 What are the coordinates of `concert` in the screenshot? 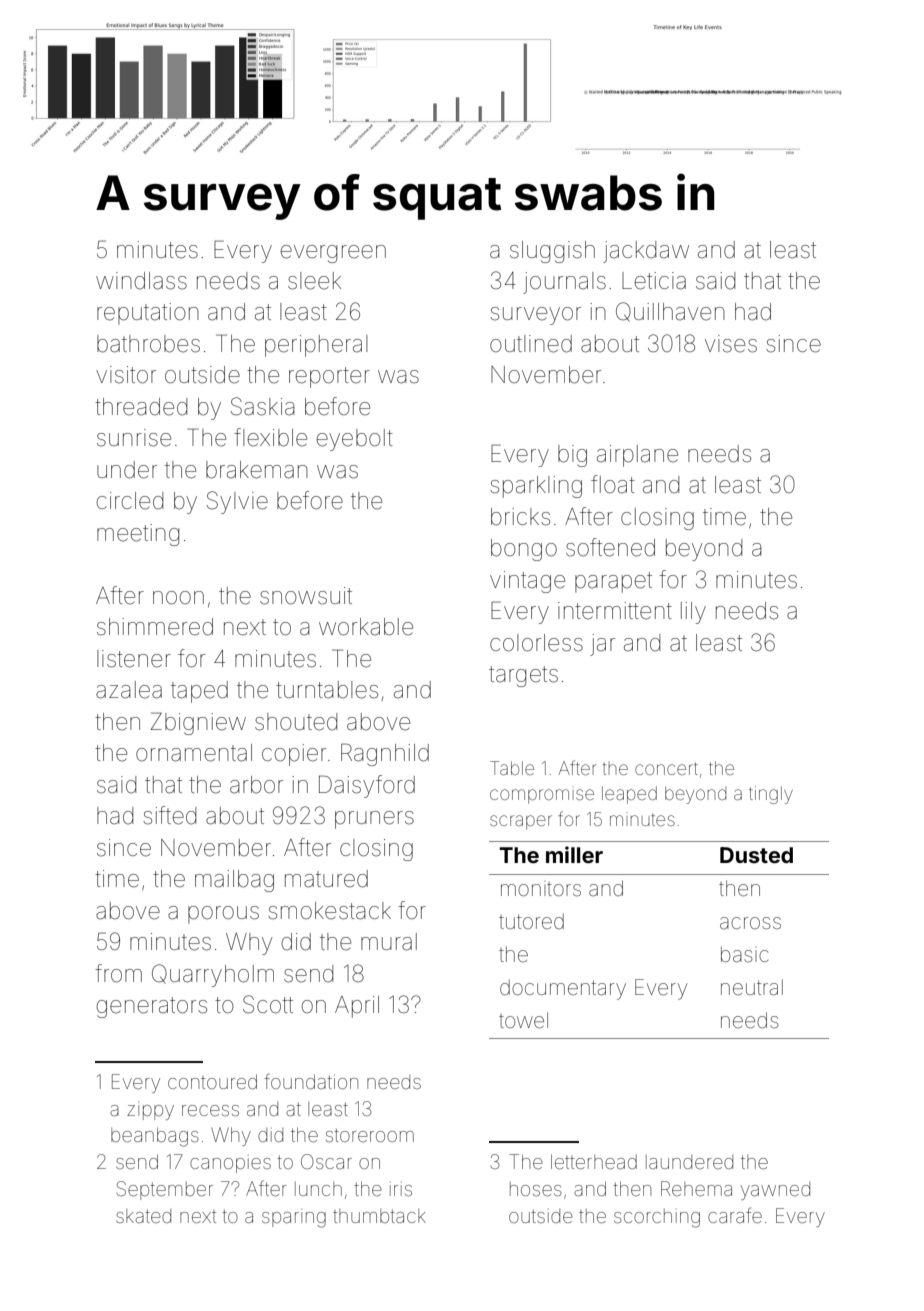 It's located at (666, 768).
